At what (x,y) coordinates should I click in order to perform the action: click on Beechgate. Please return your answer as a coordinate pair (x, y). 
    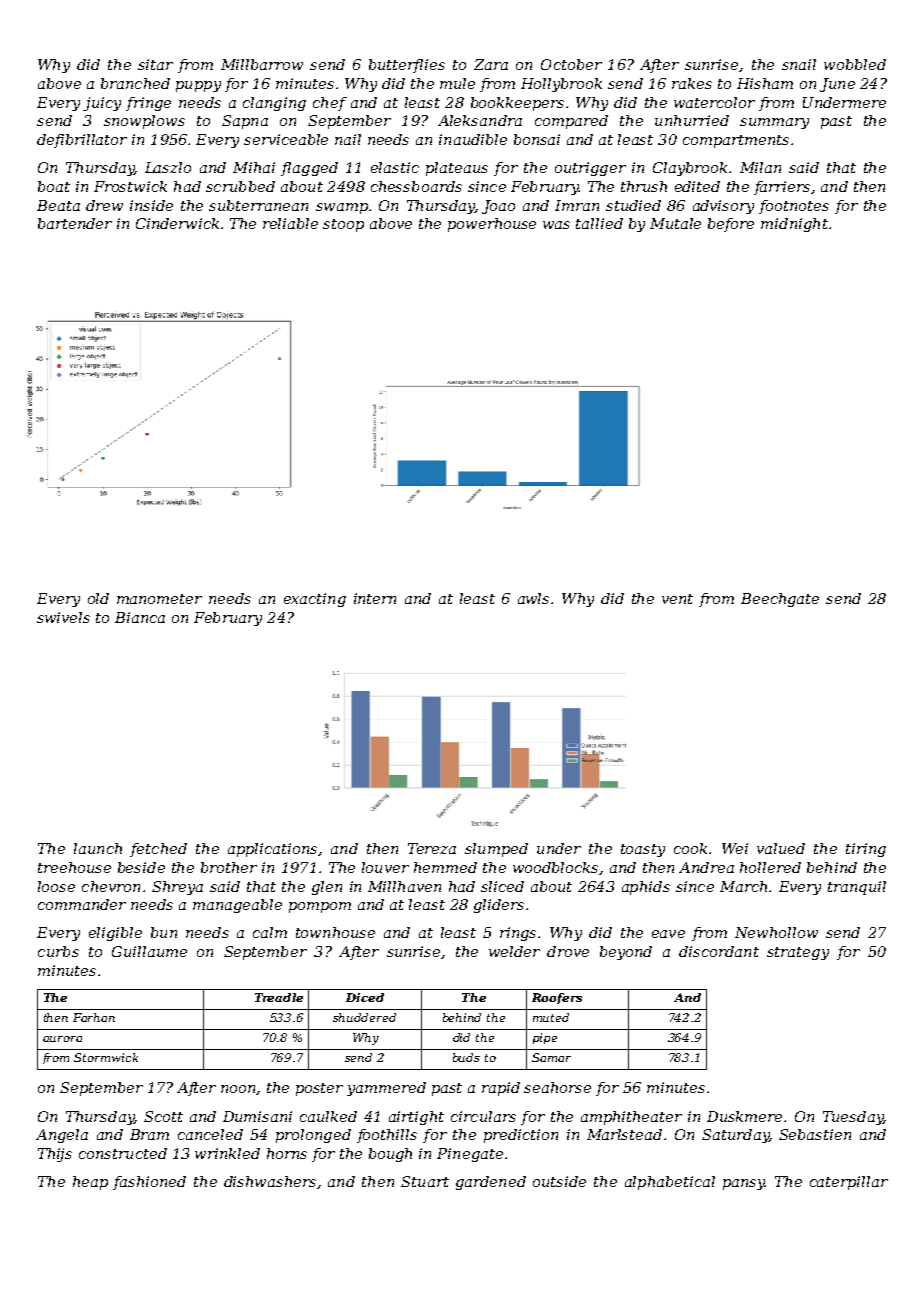
    Looking at the image, I should click on (780, 600).
